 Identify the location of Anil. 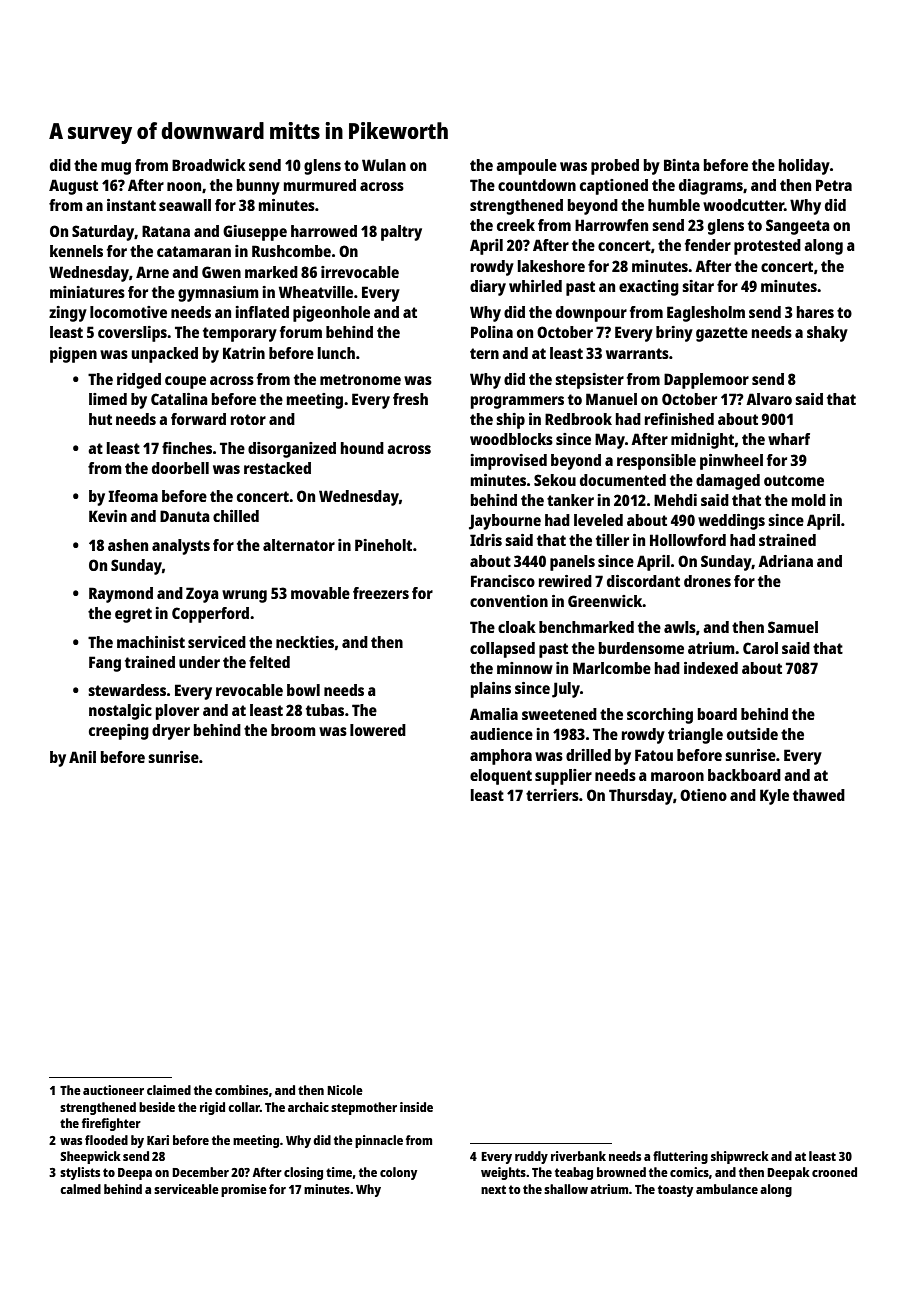
(82, 757).
